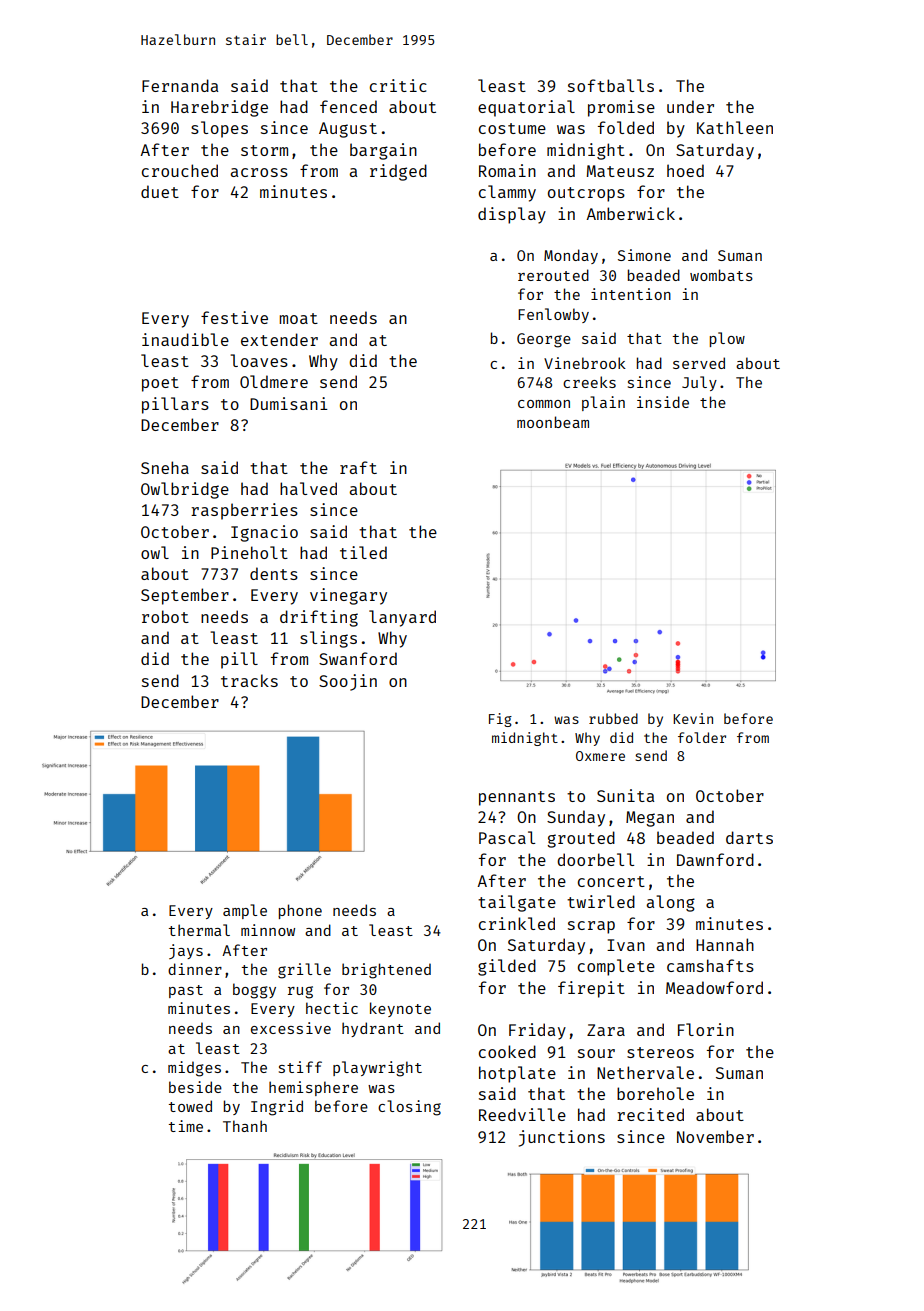 This image has width=924, height=1311. I want to click on raspberries, so click(244, 511).
